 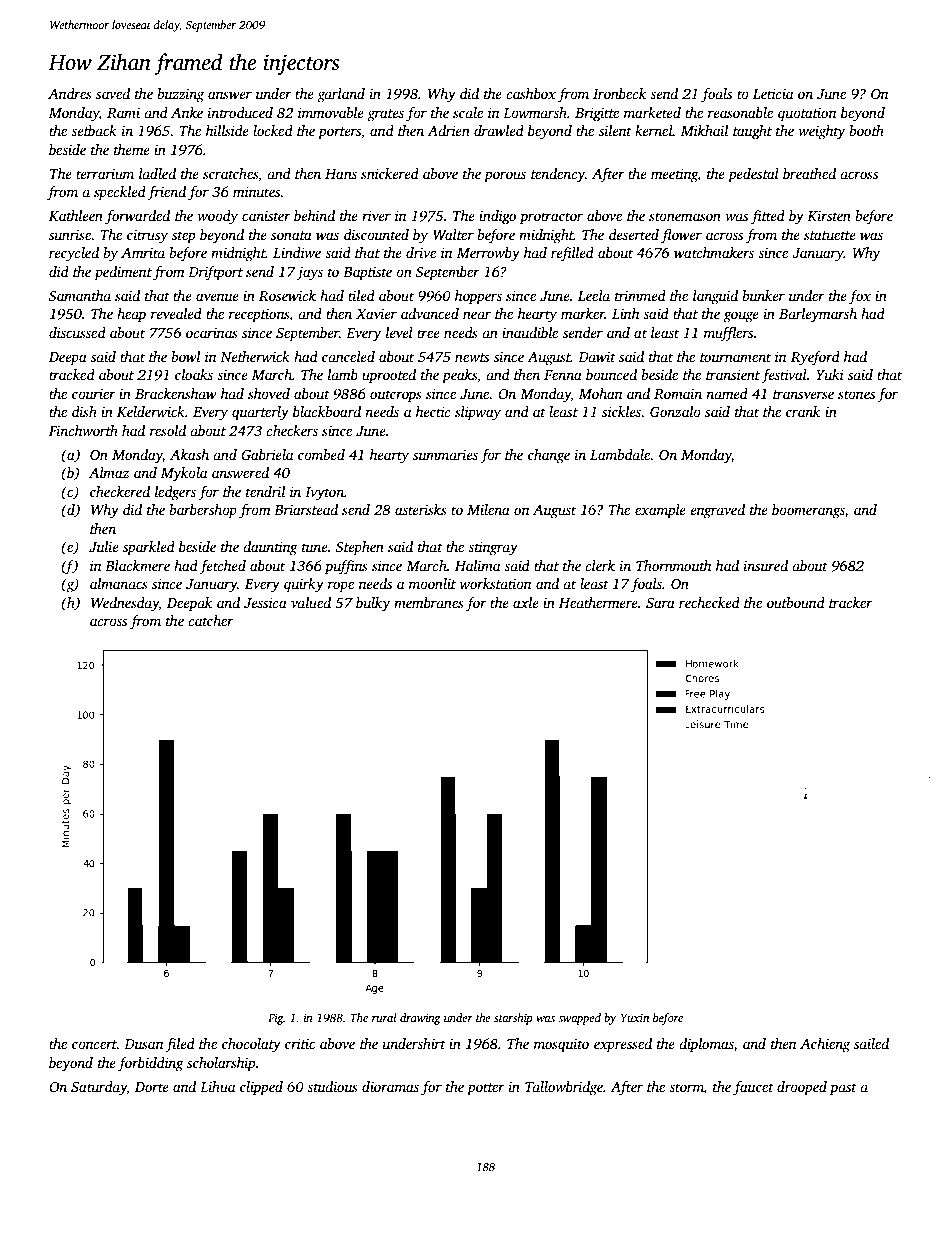 What do you see at coordinates (808, 511) in the document?
I see `boomerangs` at bounding box center [808, 511].
